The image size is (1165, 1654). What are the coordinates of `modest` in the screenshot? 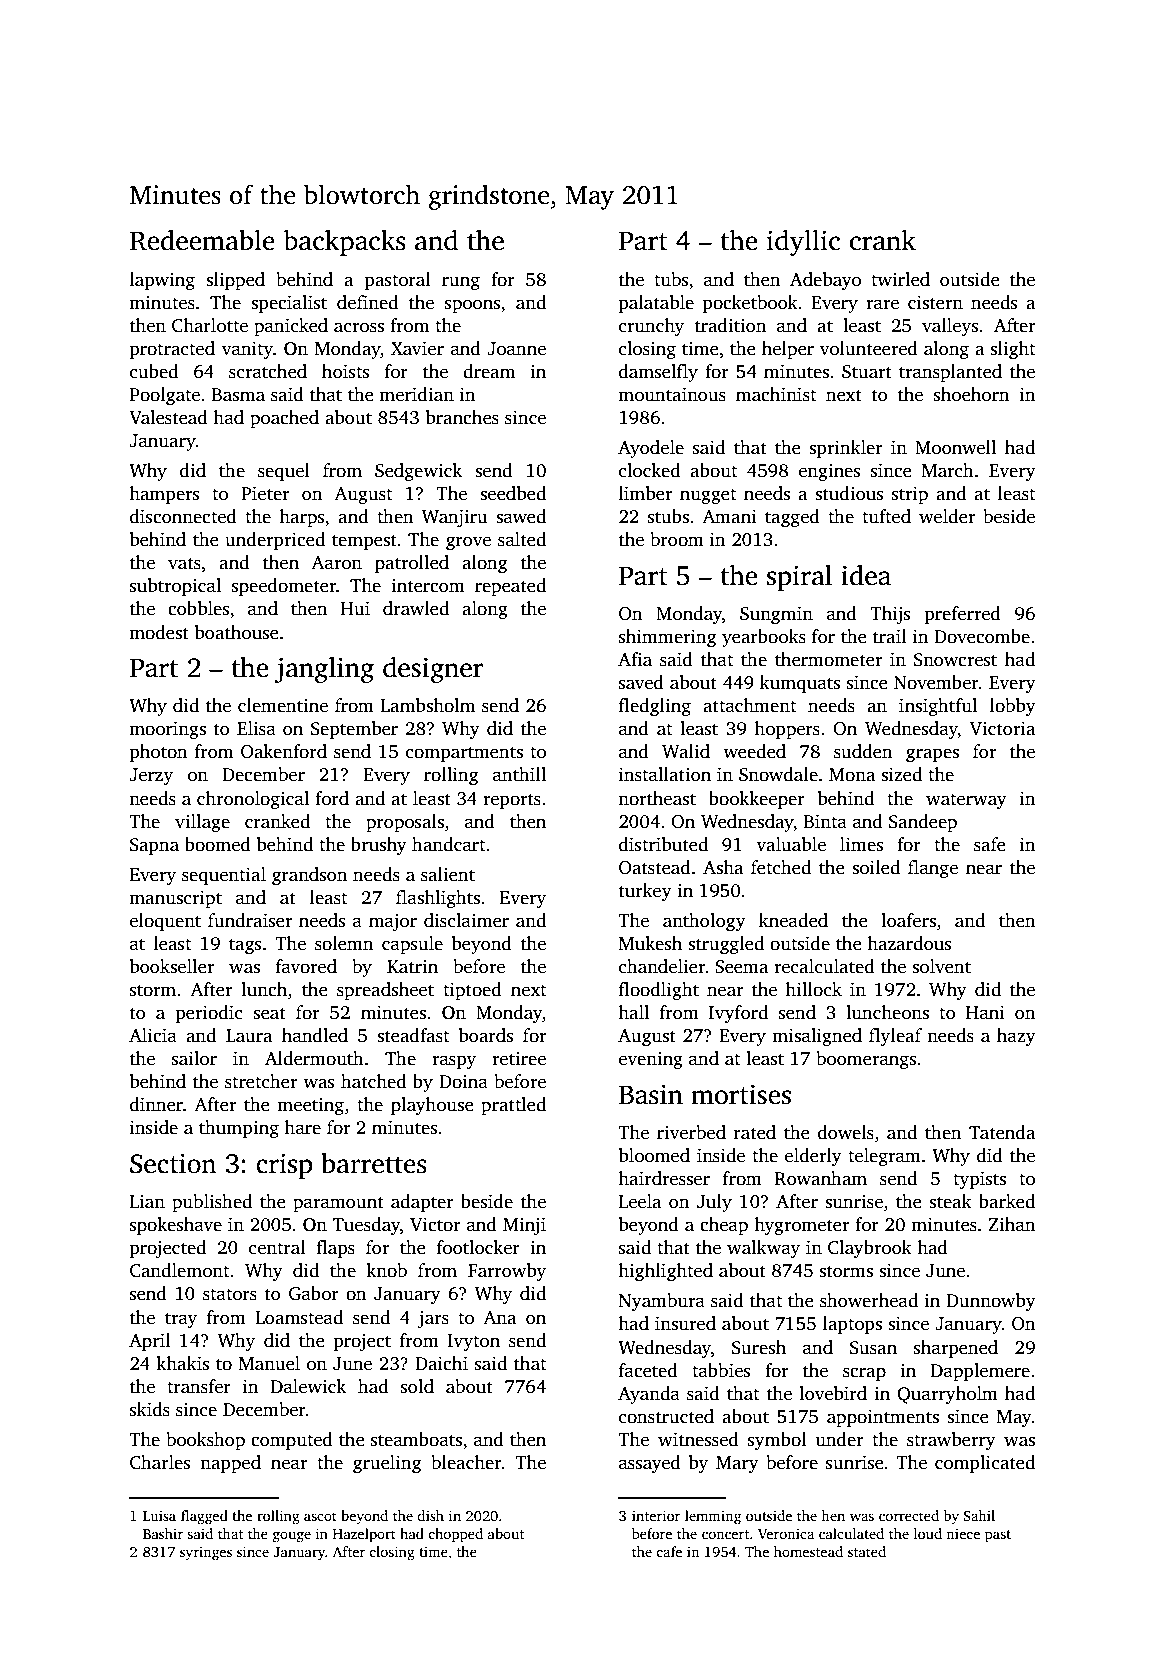 It's located at (159, 632).
